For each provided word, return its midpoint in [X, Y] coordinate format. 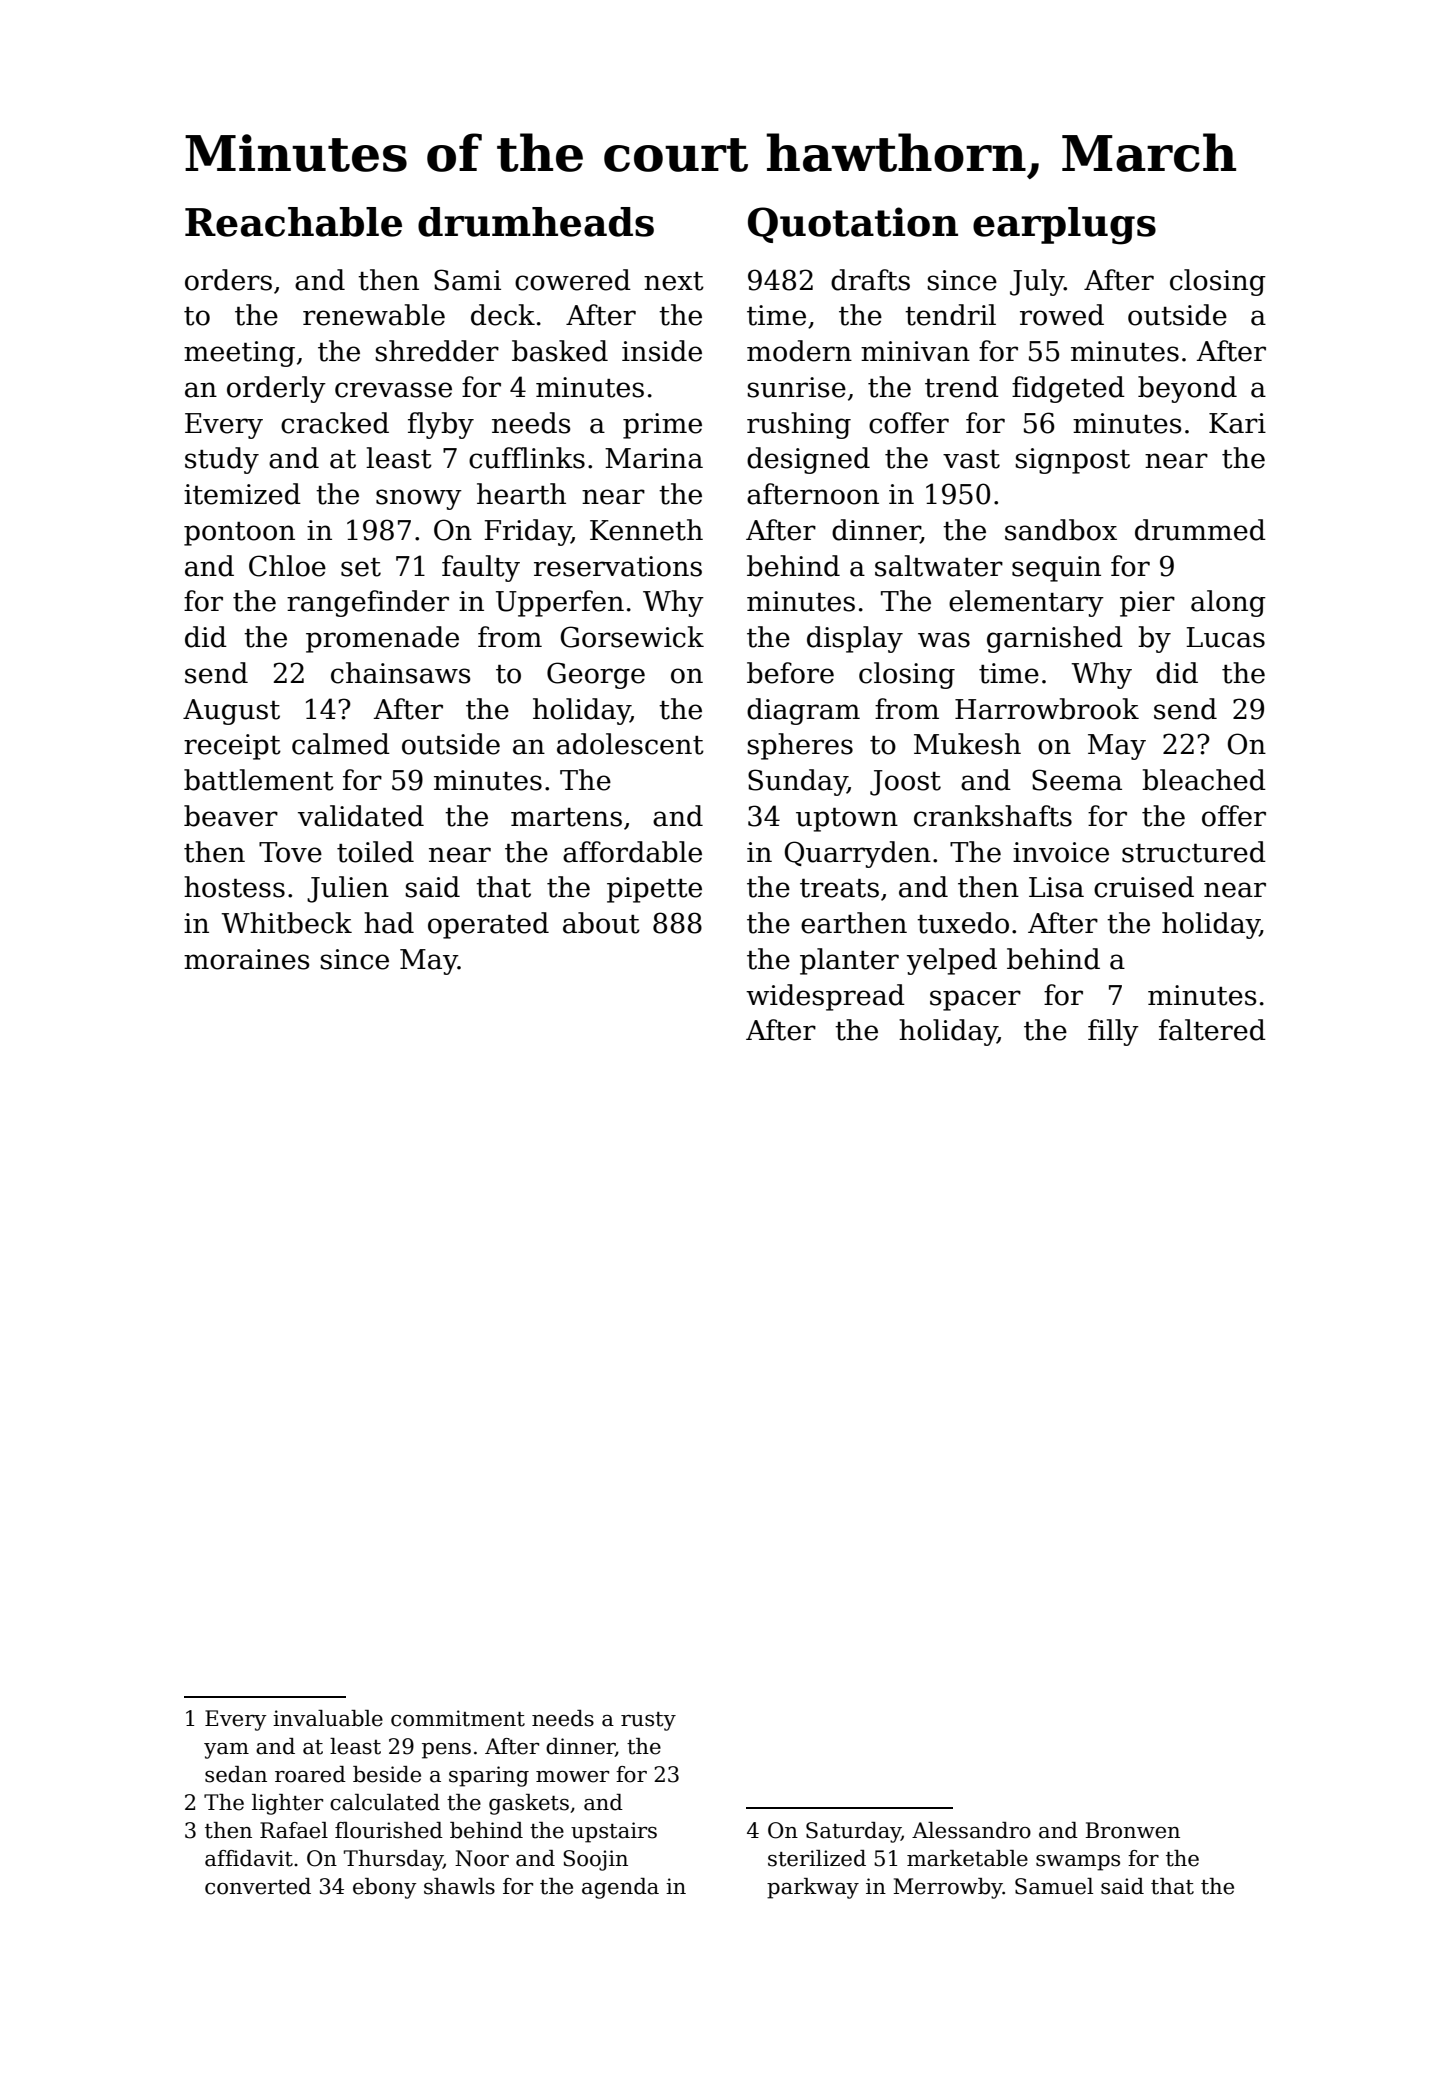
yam [226, 1751]
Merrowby [948, 1888]
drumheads [536, 222]
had [389, 923]
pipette [654, 890]
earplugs [1064, 226]
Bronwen [1132, 1830]
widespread [825, 997]
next [674, 281]
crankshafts [993, 816]
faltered [1212, 1030]
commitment [458, 1718]
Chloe [287, 566]
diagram [803, 711]
